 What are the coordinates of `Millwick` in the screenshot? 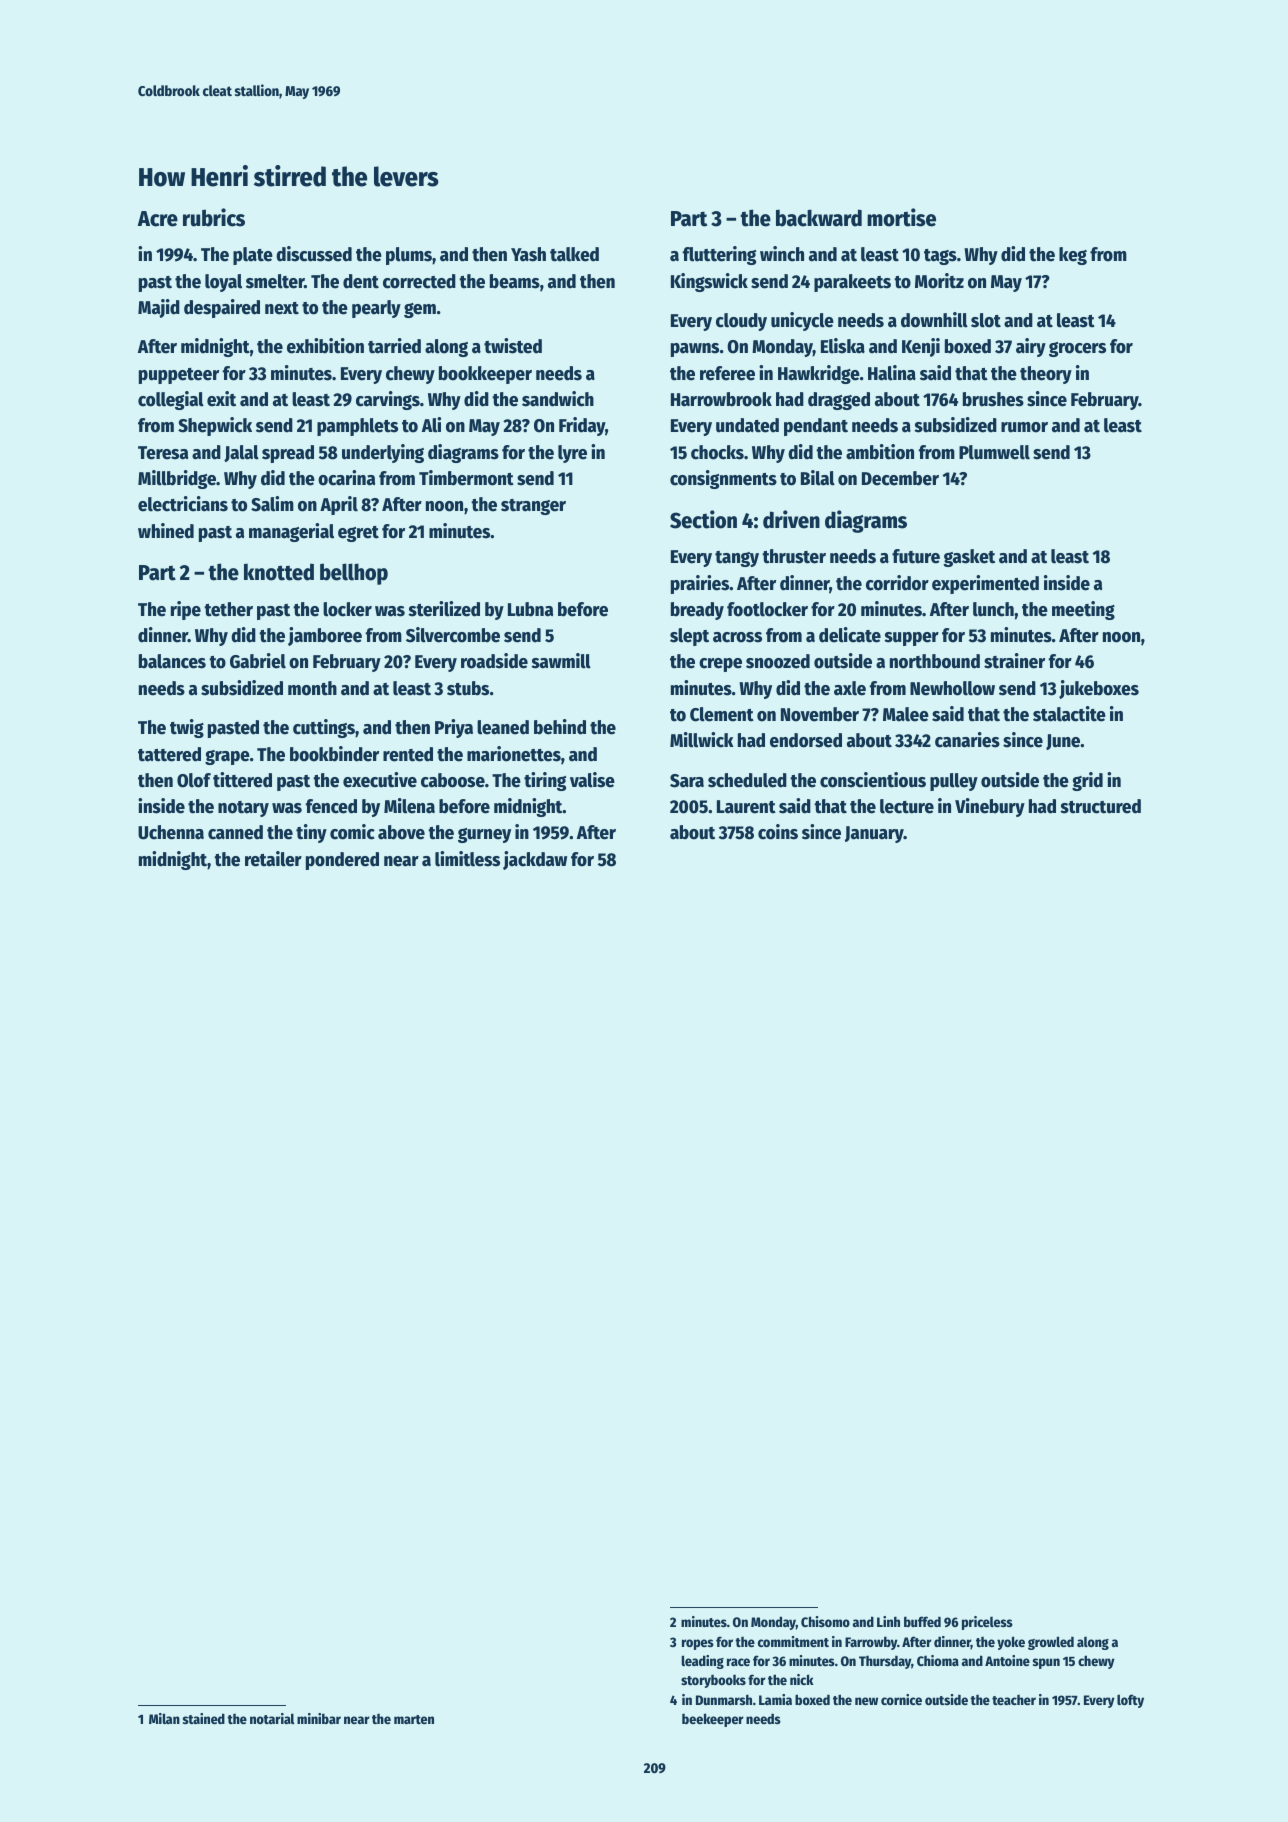 It's located at (702, 740).
